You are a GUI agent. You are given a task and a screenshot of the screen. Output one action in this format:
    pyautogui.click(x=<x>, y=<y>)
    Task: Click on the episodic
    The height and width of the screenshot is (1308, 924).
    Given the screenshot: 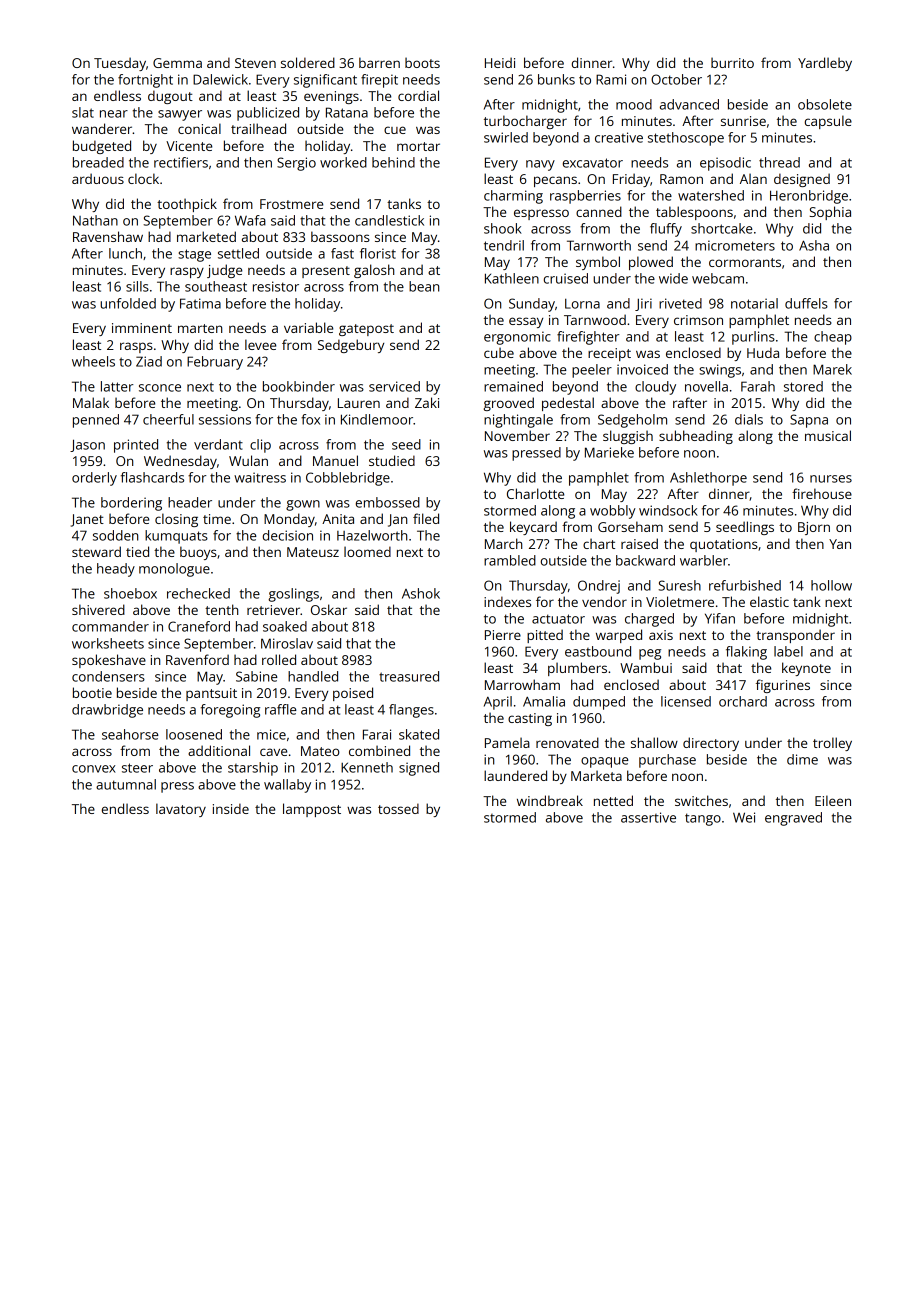 What is the action you would take?
    pyautogui.click(x=725, y=164)
